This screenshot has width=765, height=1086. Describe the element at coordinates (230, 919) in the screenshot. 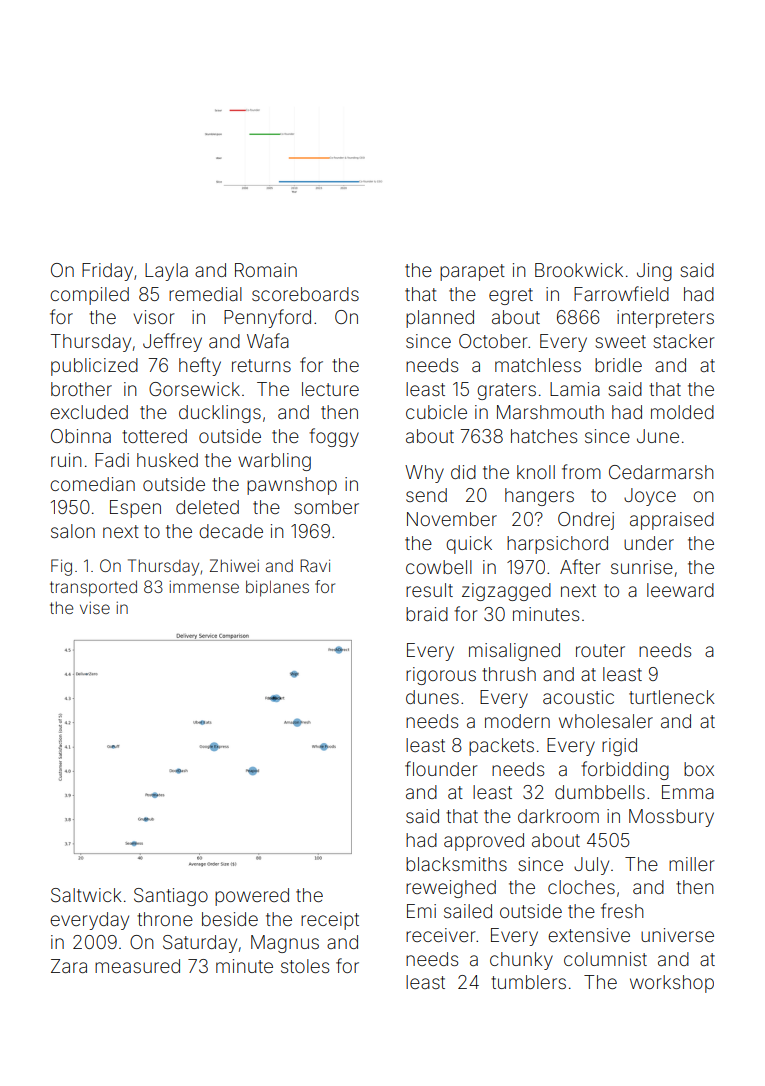

I see `beside` at that location.
